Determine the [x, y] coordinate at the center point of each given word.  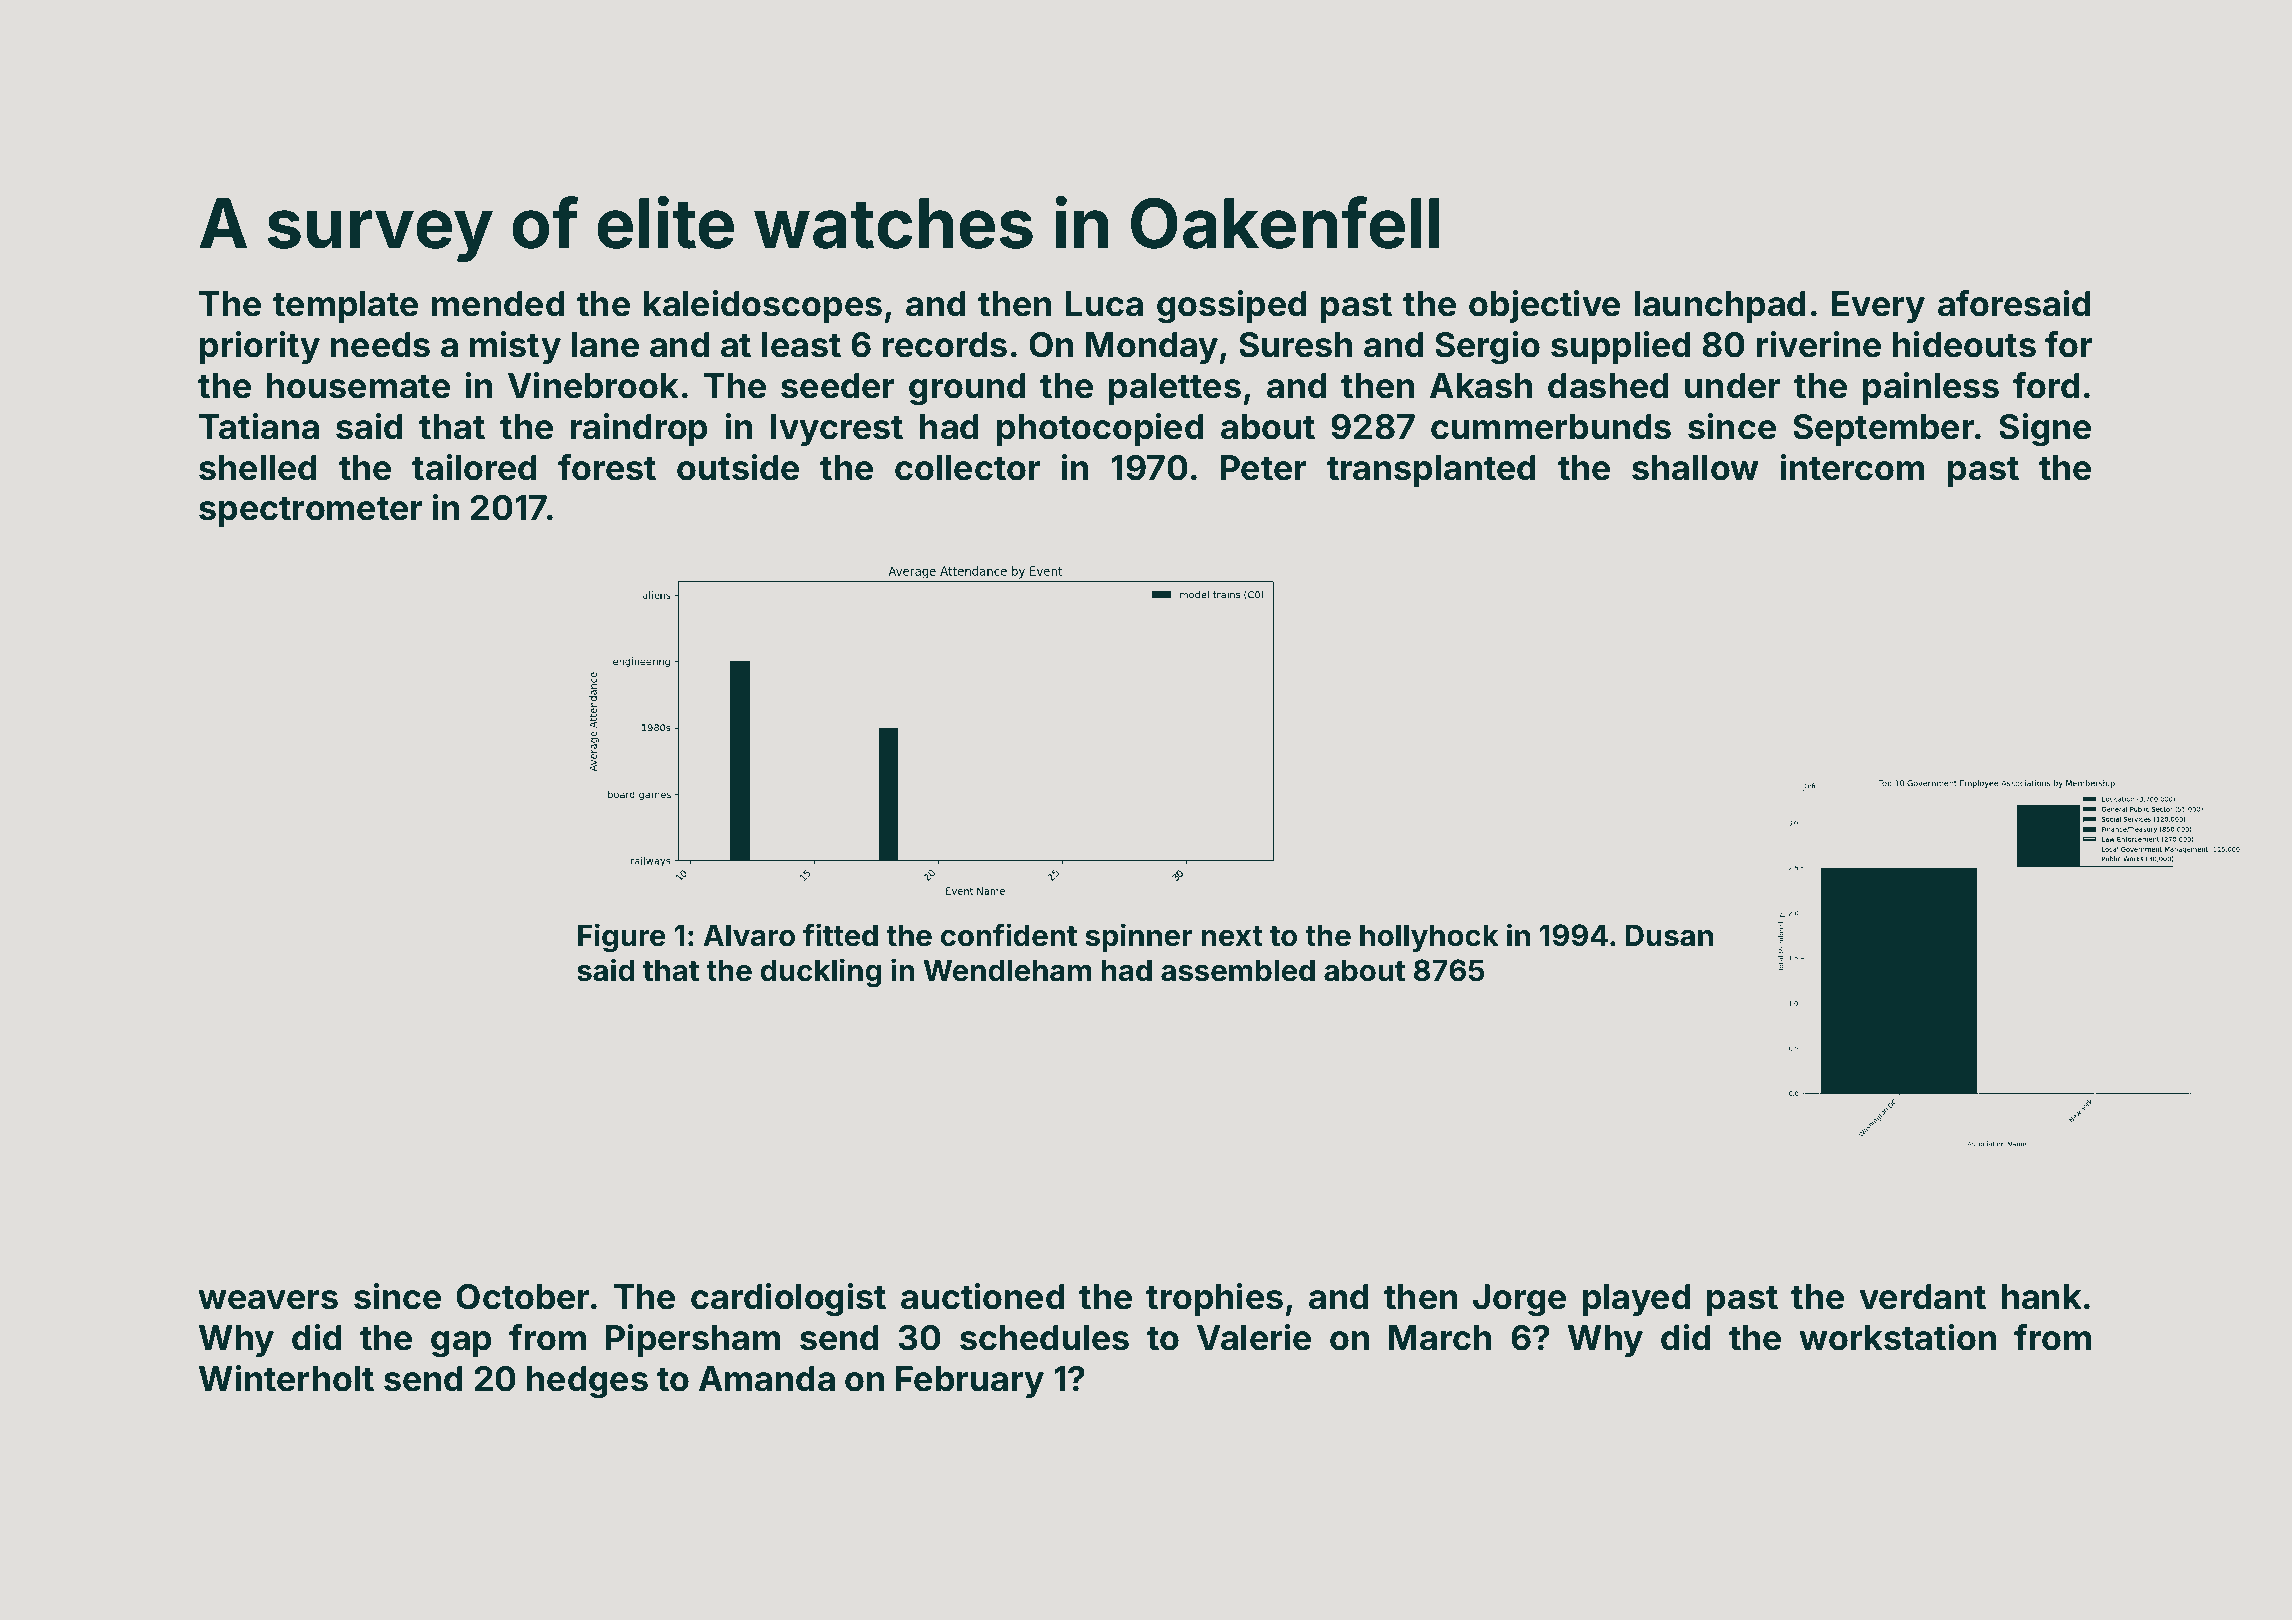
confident [1009, 935]
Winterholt [286, 1378]
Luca [1104, 304]
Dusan [1669, 935]
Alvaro [749, 935]
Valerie [1254, 1337]
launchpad [1720, 307]
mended [498, 304]
